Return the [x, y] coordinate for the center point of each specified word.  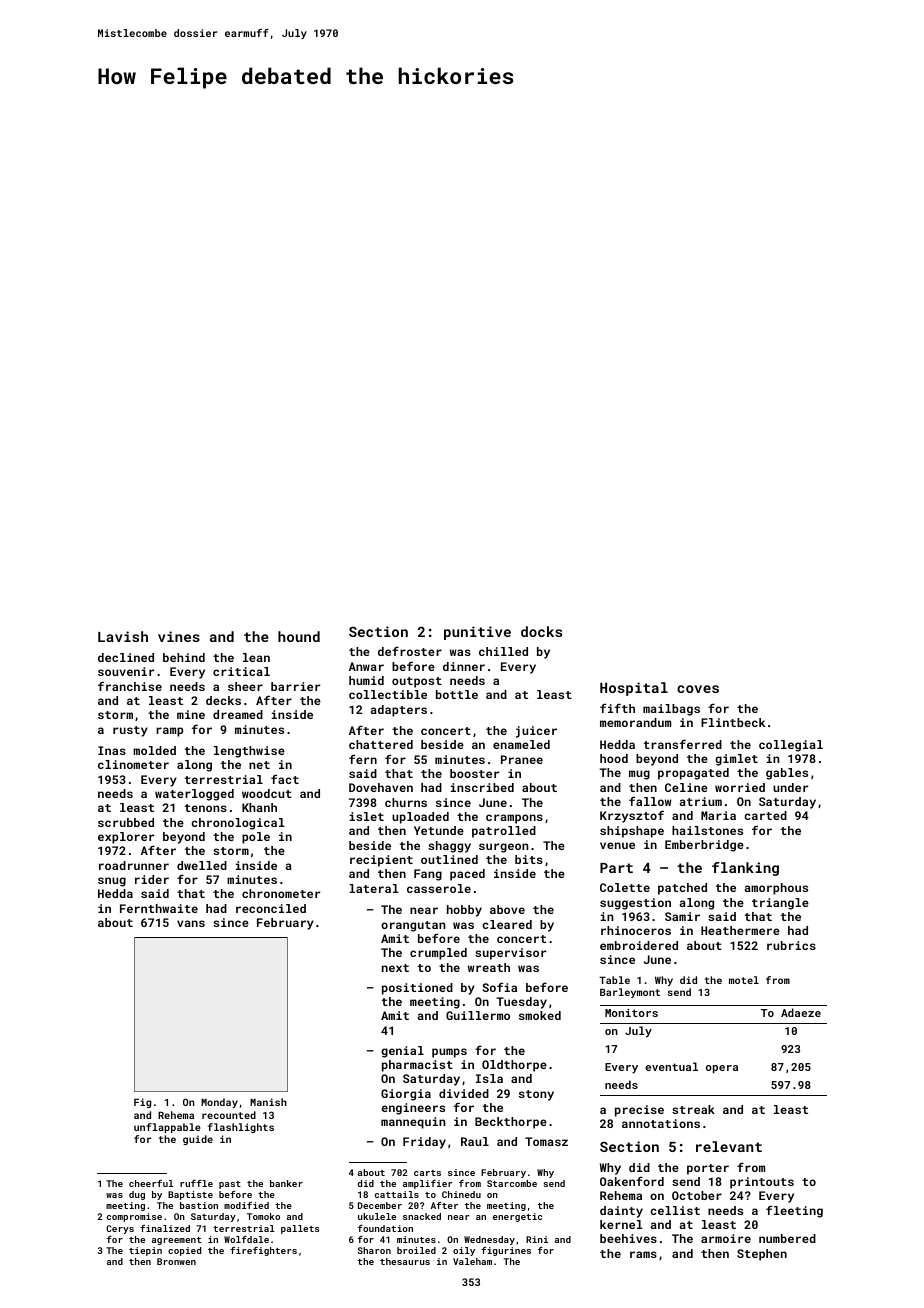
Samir [682, 916]
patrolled [504, 832]
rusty [130, 731]
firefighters [263, 1251]
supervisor [510, 954]
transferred [683, 744]
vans [191, 923]
